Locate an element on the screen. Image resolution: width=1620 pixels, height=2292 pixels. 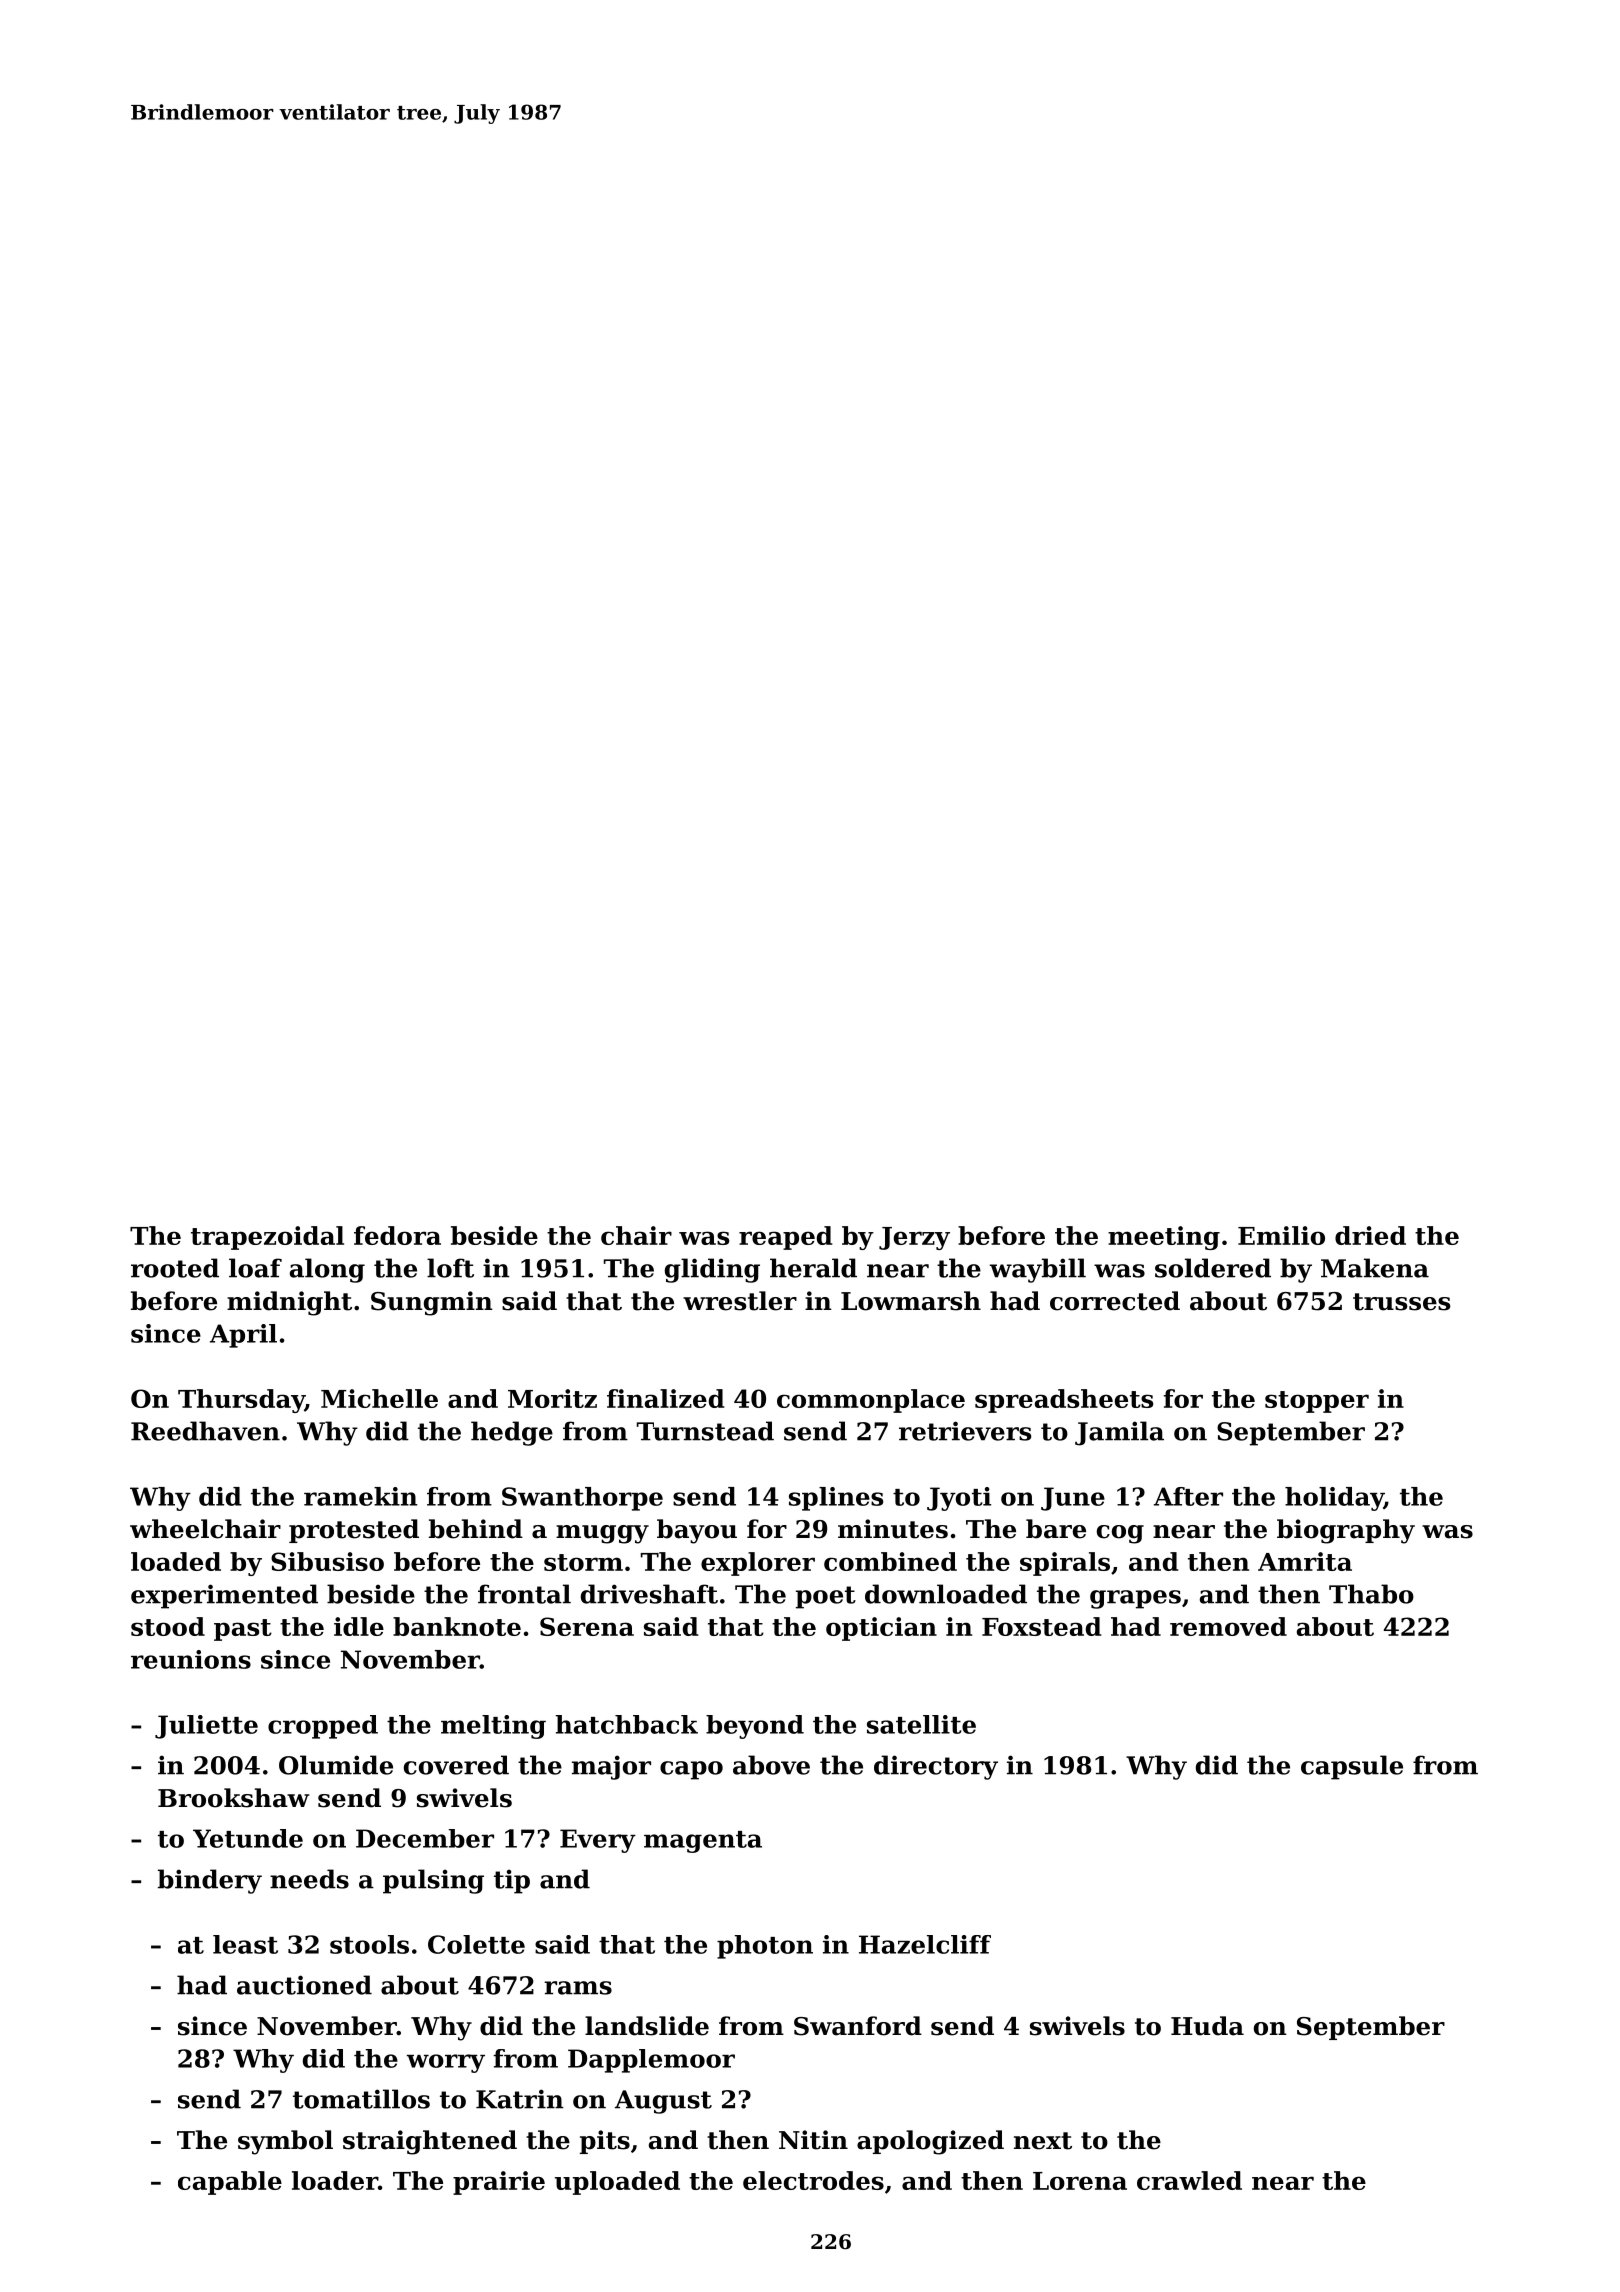
removed is located at coordinates (1228, 1626).
